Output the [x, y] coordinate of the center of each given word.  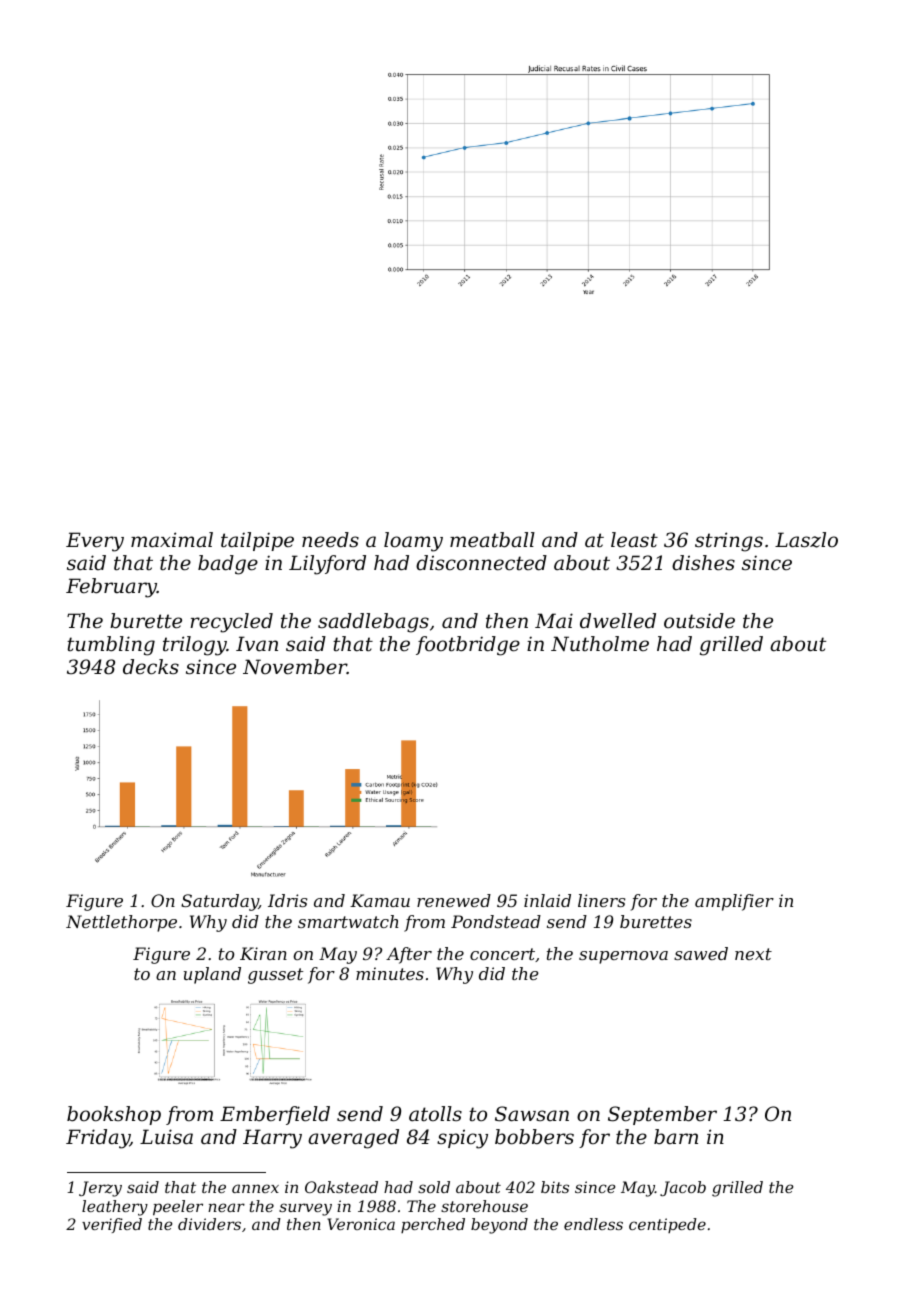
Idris [287, 900]
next [753, 954]
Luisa [166, 1137]
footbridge [468, 646]
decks [151, 667]
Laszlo [806, 540]
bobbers [534, 1137]
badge [228, 565]
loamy [413, 542]
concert [502, 954]
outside [699, 621]
